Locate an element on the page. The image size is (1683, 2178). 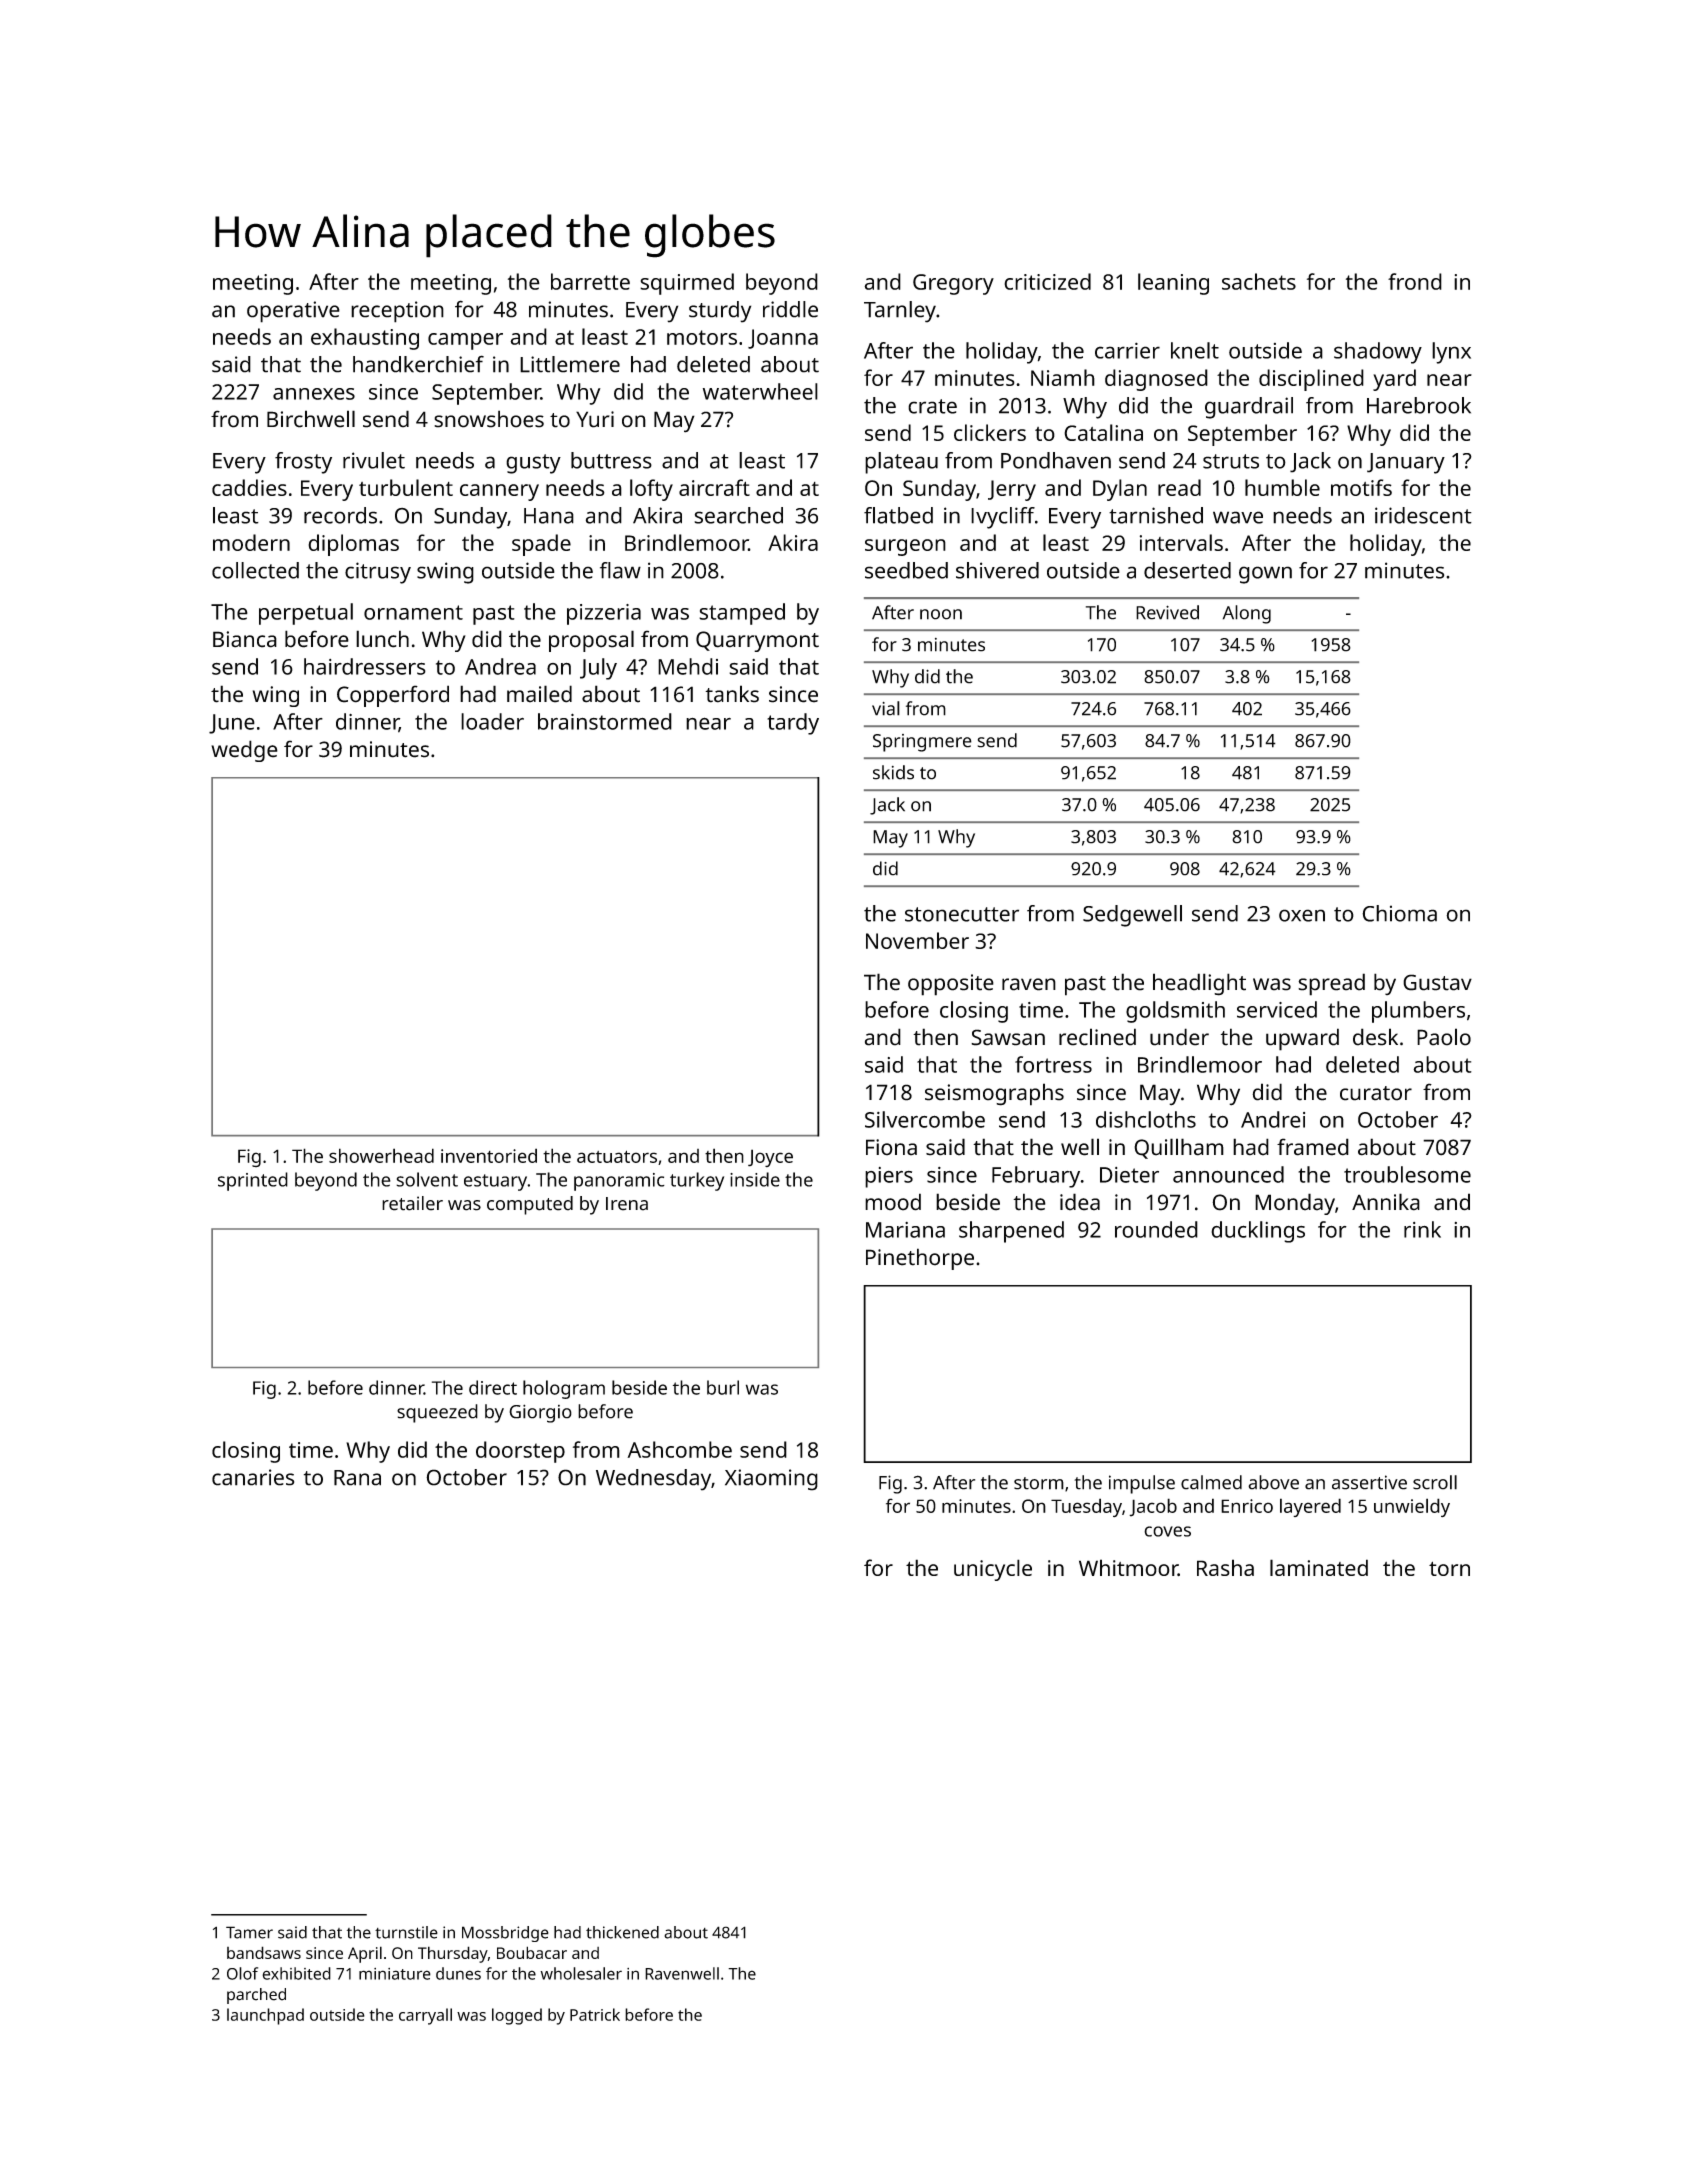
squeezed is located at coordinates (437, 1413).
